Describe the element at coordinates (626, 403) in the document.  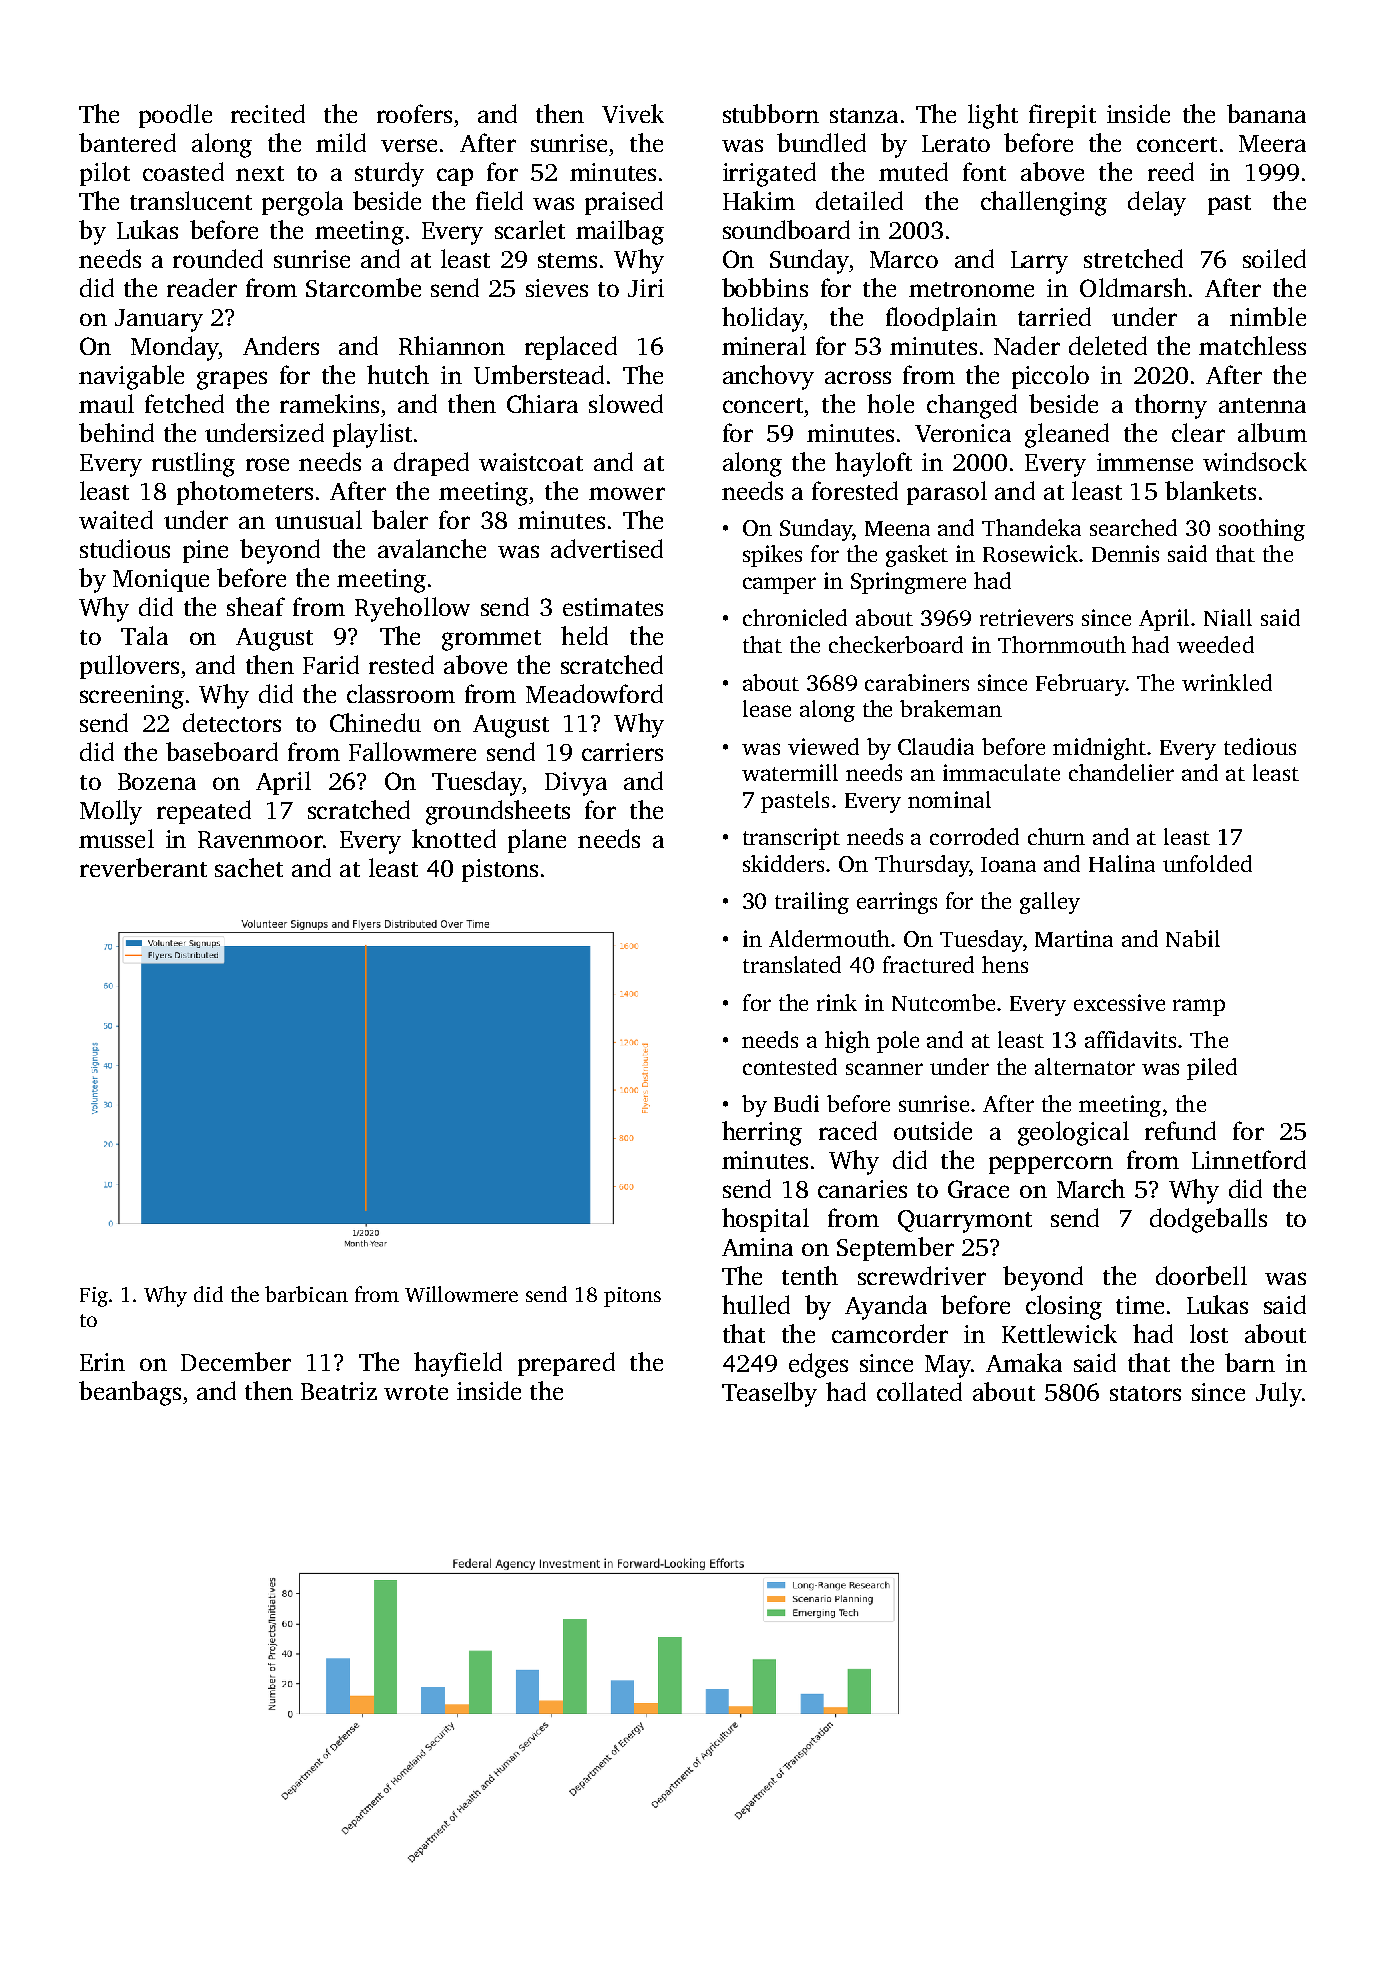
I see `slowed` at that location.
